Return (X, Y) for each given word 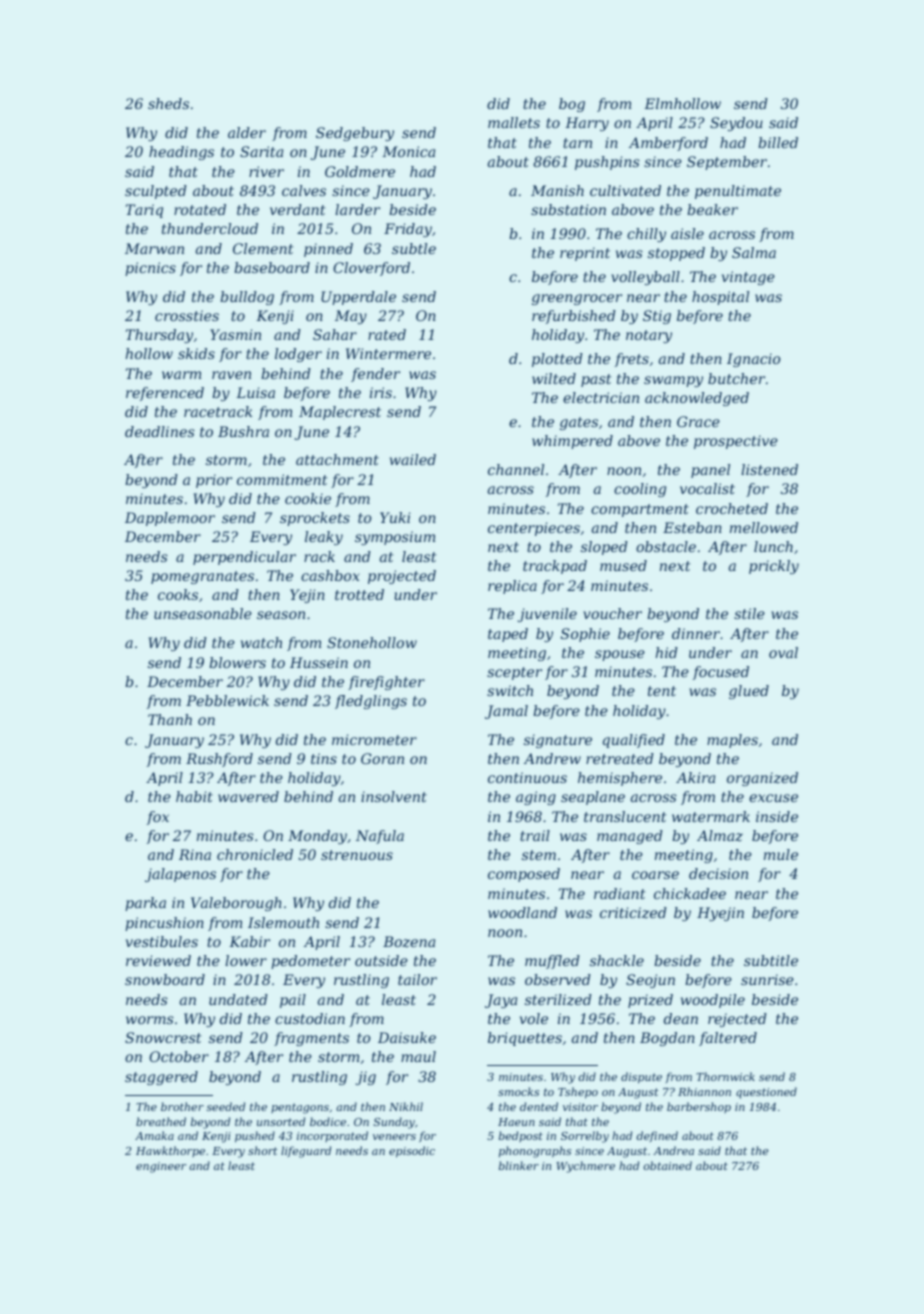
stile (749, 613)
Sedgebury (355, 134)
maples (732, 741)
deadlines (160, 431)
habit (194, 796)
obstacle (666, 546)
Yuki (395, 517)
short (262, 1150)
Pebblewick (227, 700)
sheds (168, 103)
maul (418, 1056)
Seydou (736, 124)
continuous (527, 777)
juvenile (547, 615)
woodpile (713, 1001)
